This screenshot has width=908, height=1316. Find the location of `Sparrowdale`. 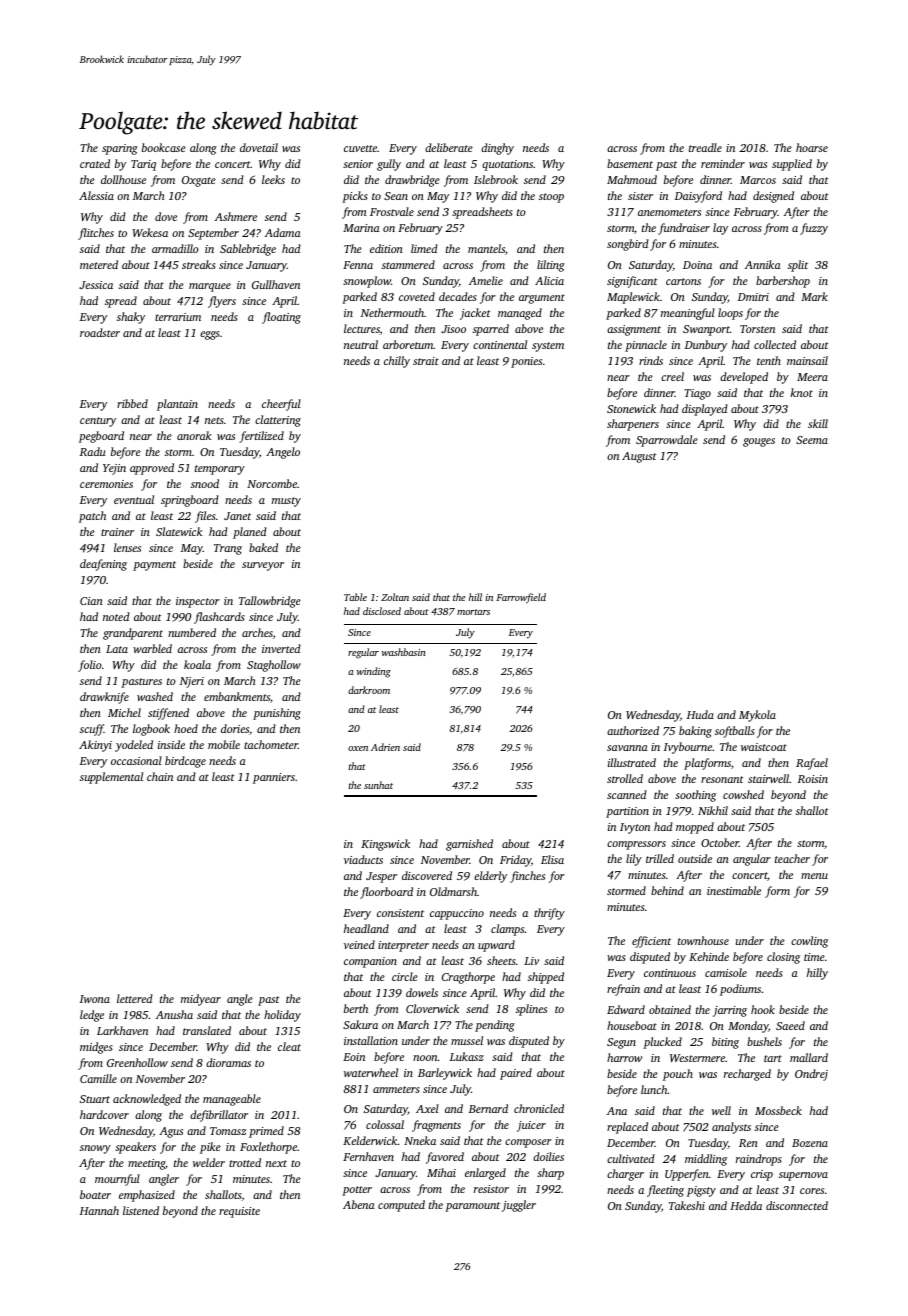

Sparrowdale is located at coordinates (667, 441).
